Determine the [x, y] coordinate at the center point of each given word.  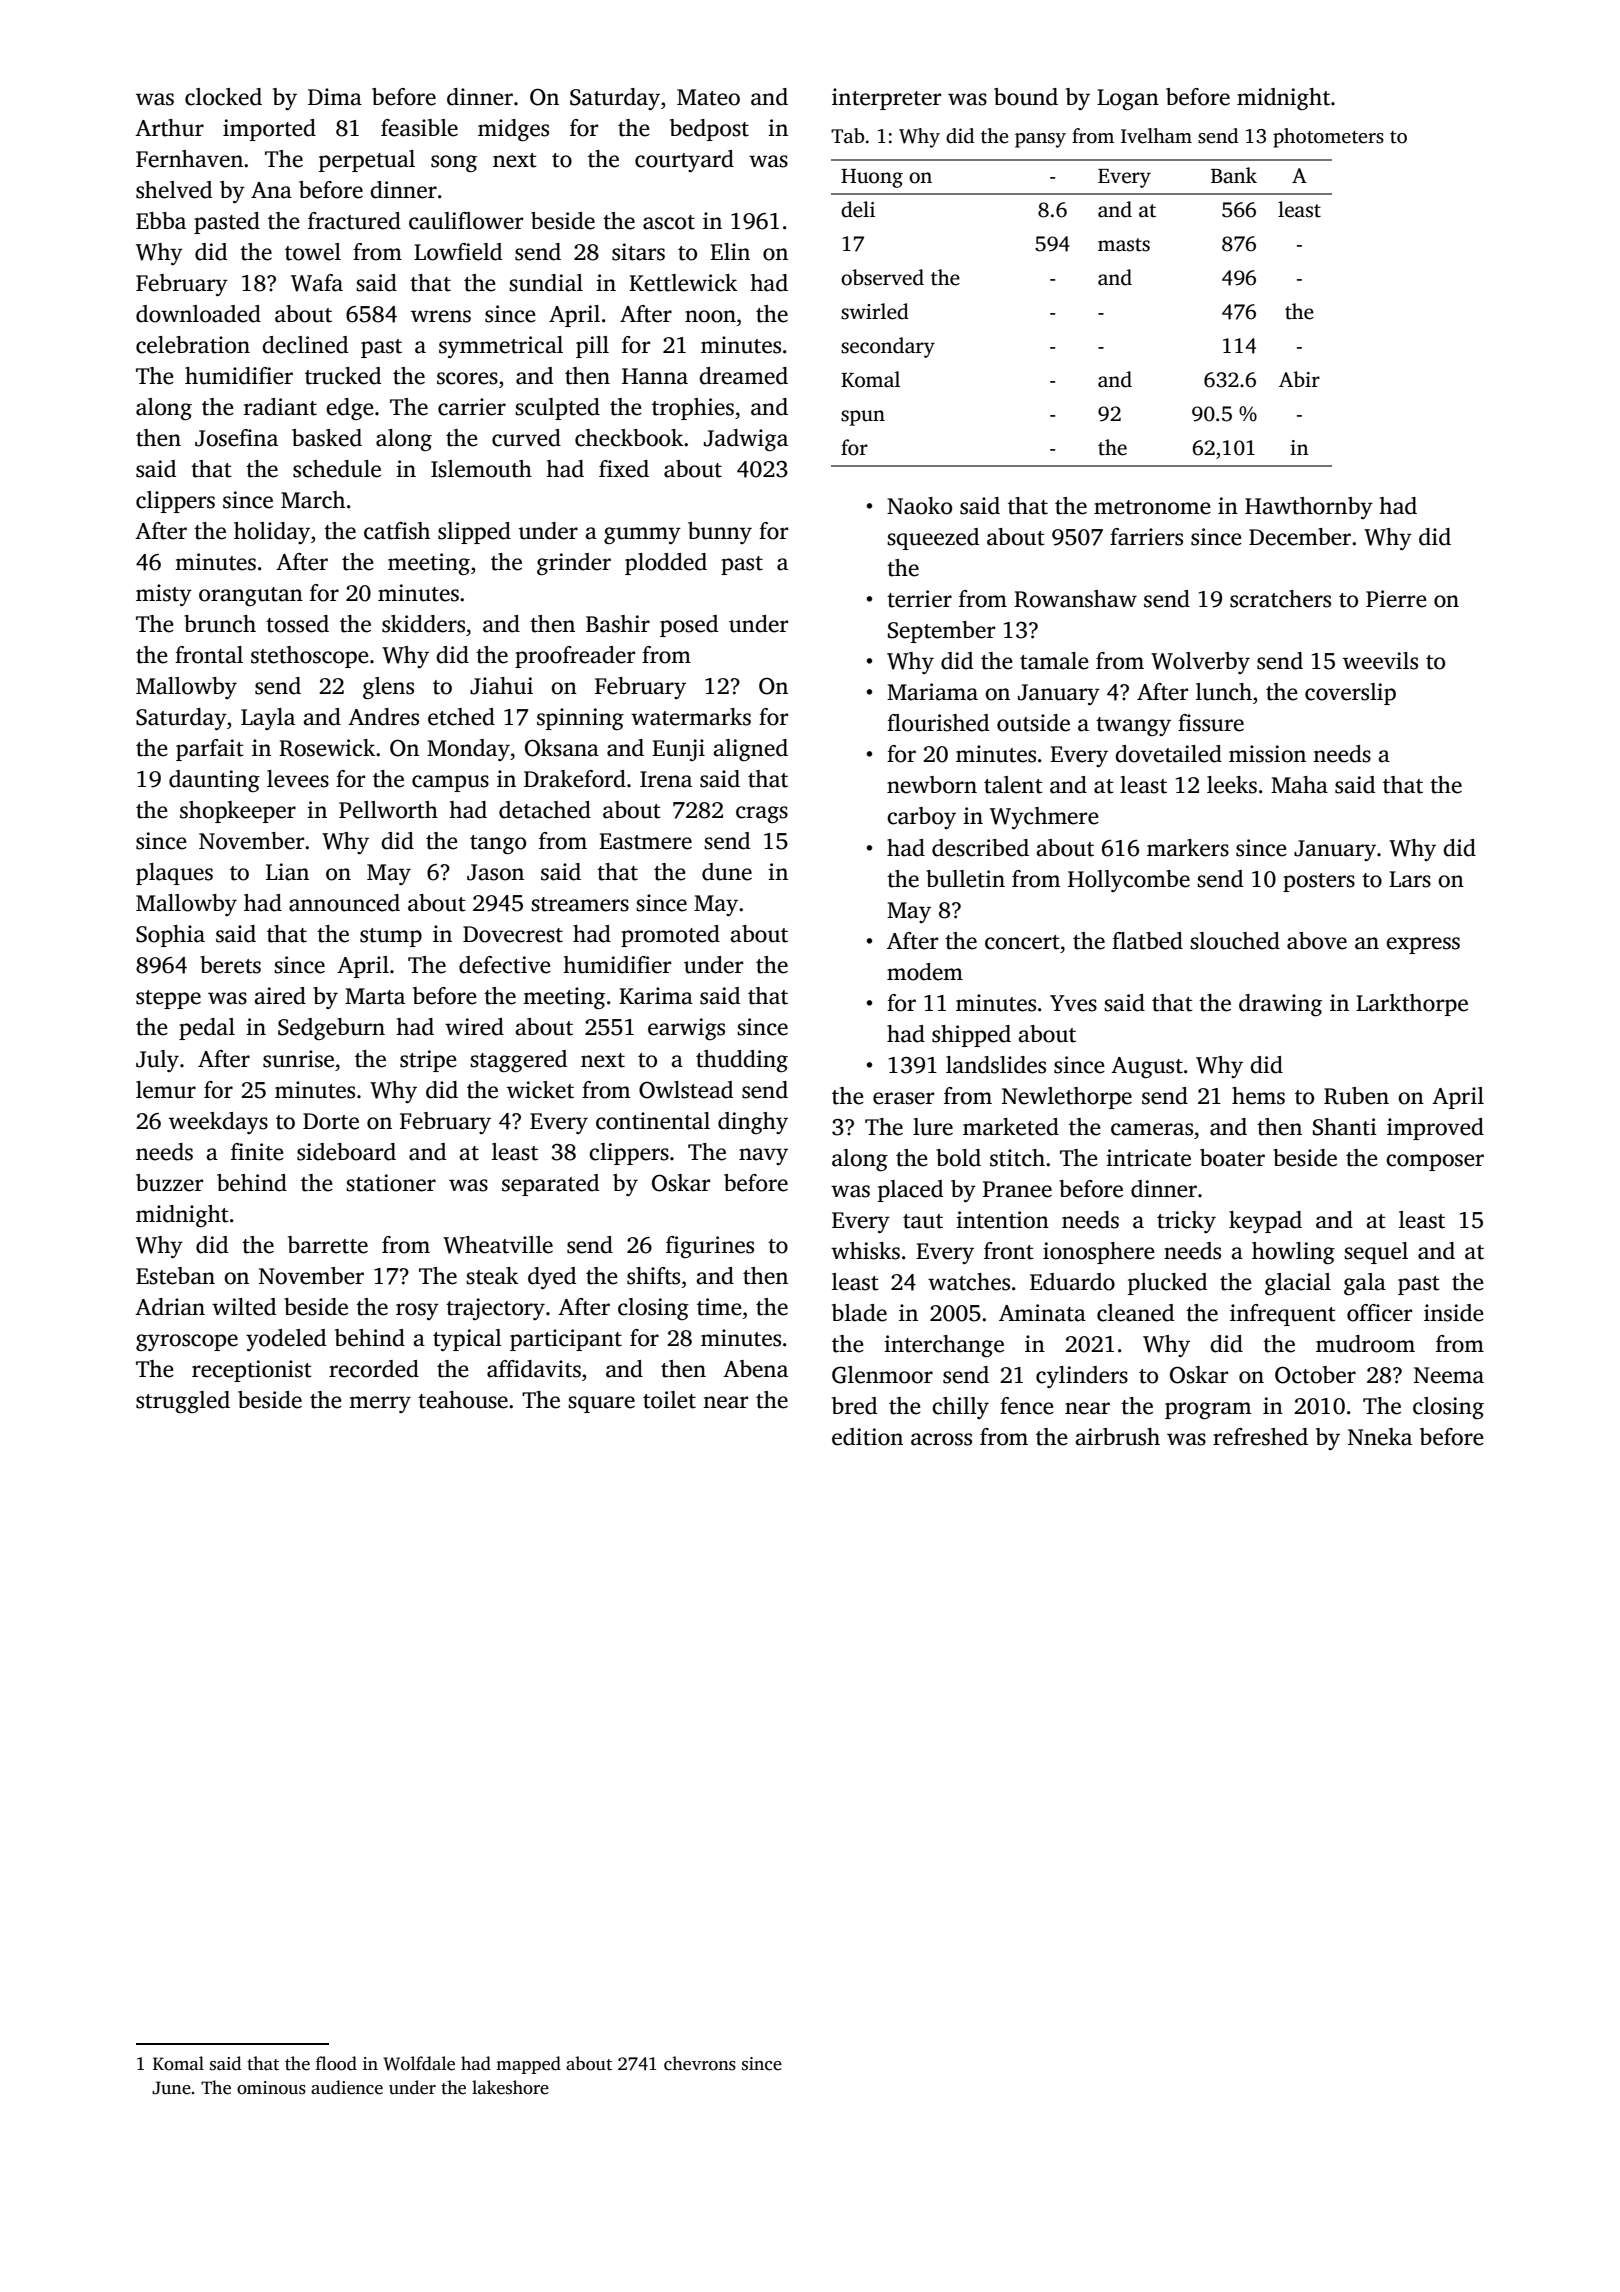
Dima [335, 97]
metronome [1152, 507]
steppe [168, 999]
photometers [1328, 138]
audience [347, 2087]
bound [1026, 97]
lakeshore [510, 2087]
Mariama [932, 692]
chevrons [700, 2063]
